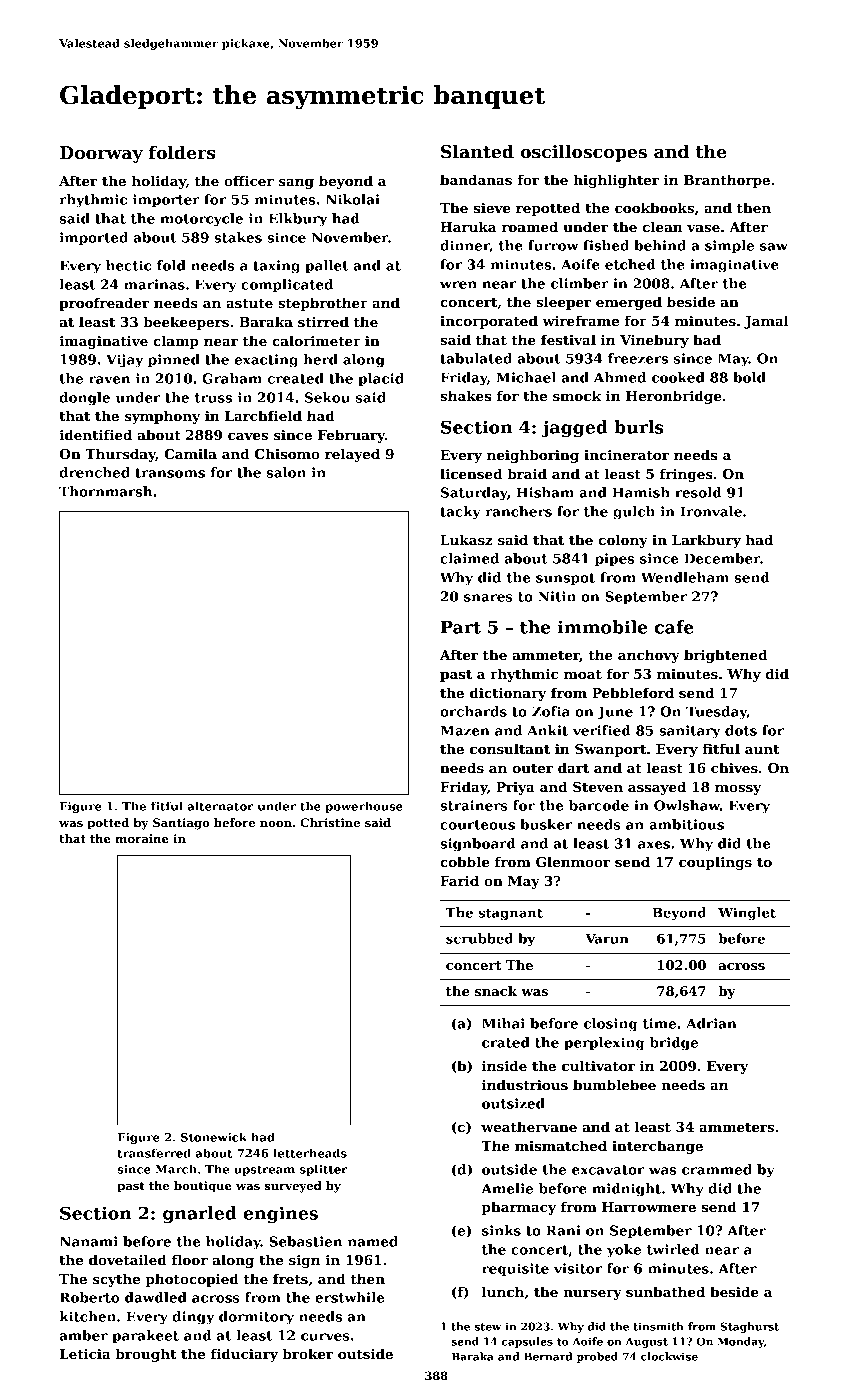  I want to click on moraine, so click(142, 838).
